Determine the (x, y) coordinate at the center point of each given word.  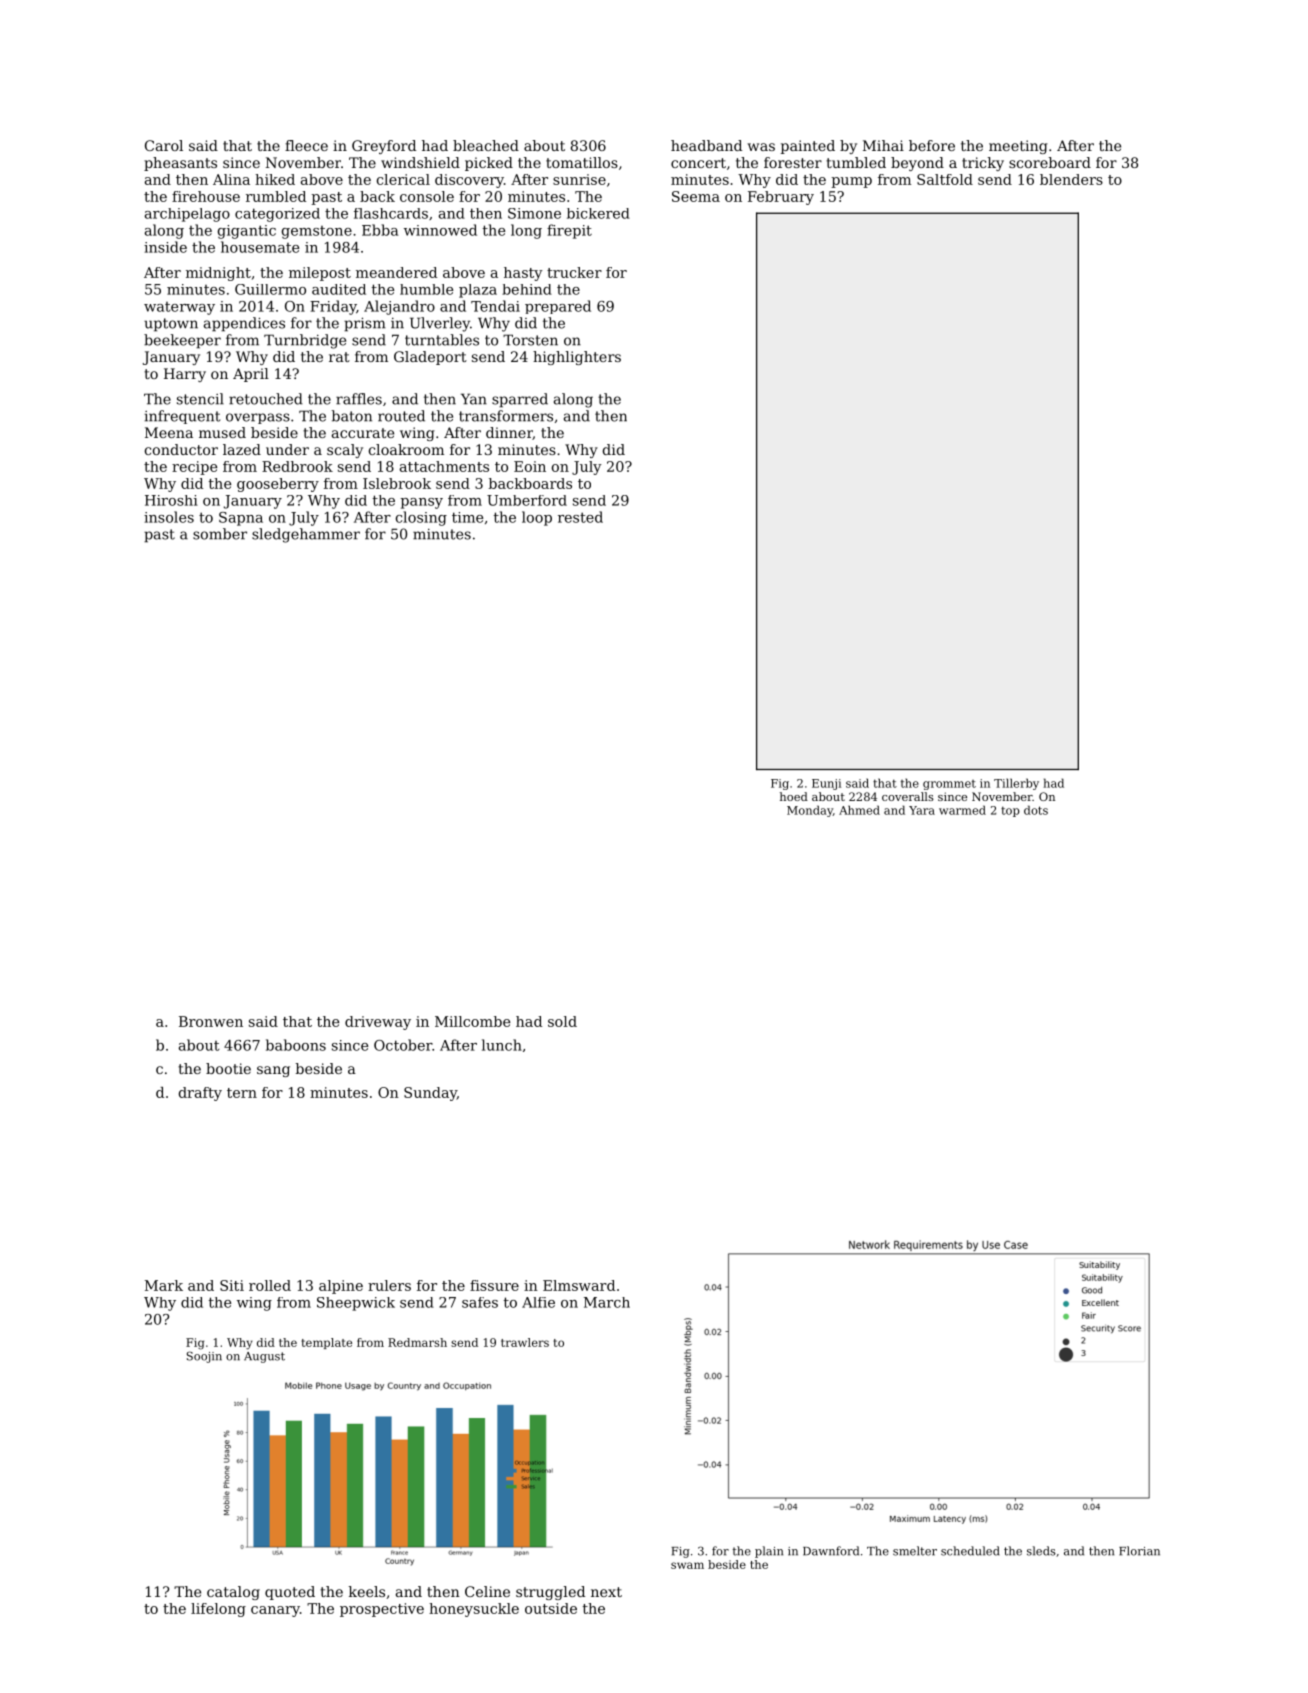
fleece (306, 145)
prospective (382, 1610)
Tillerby (1016, 784)
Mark (164, 1285)
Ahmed (859, 810)
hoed (794, 796)
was (761, 147)
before (932, 145)
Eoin (530, 466)
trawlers (525, 1342)
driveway (378, 1023)
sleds (1041, 1551)
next (606, 1592)
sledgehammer (306, 535)
